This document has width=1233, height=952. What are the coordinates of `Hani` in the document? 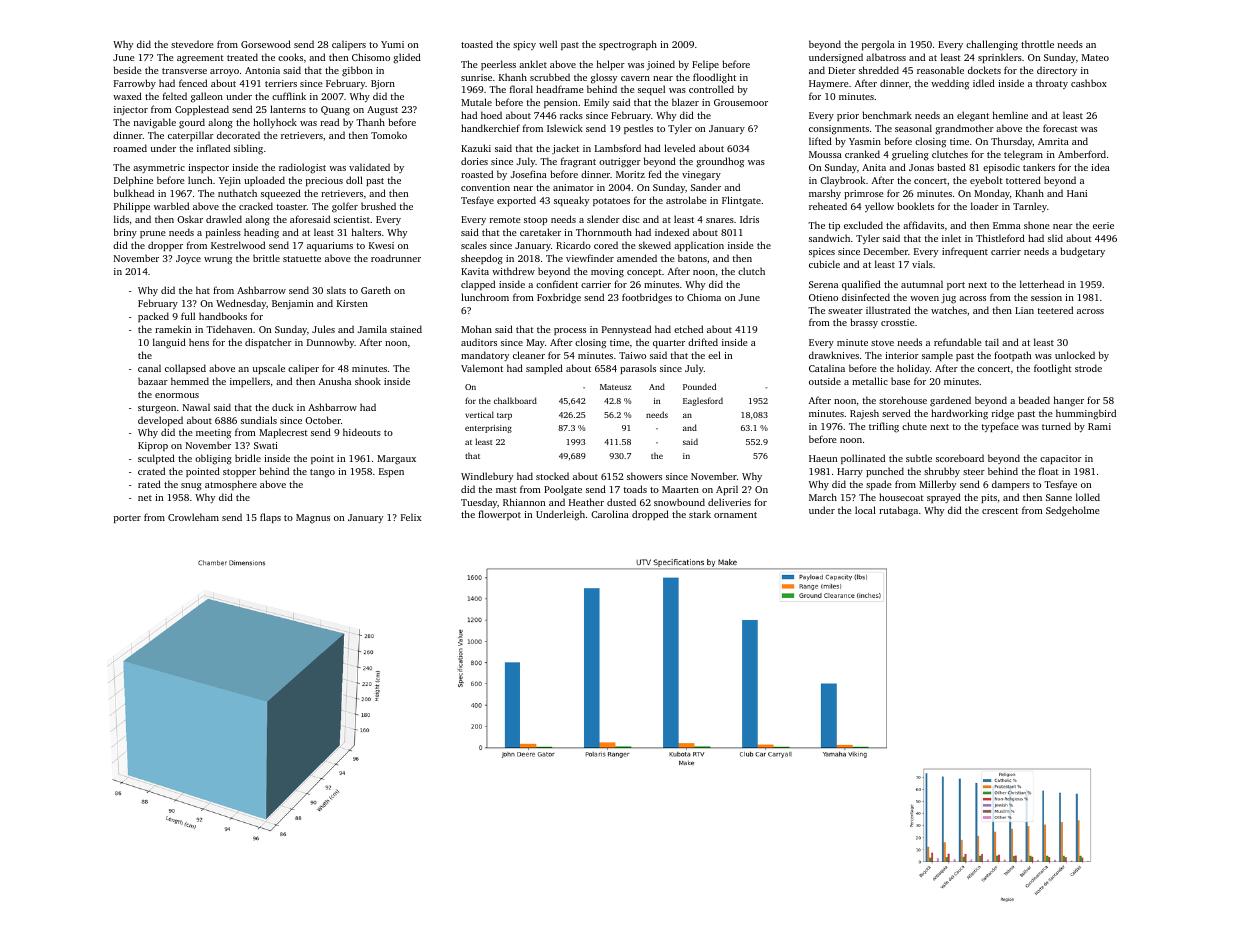 It's located at (1077, 193).
